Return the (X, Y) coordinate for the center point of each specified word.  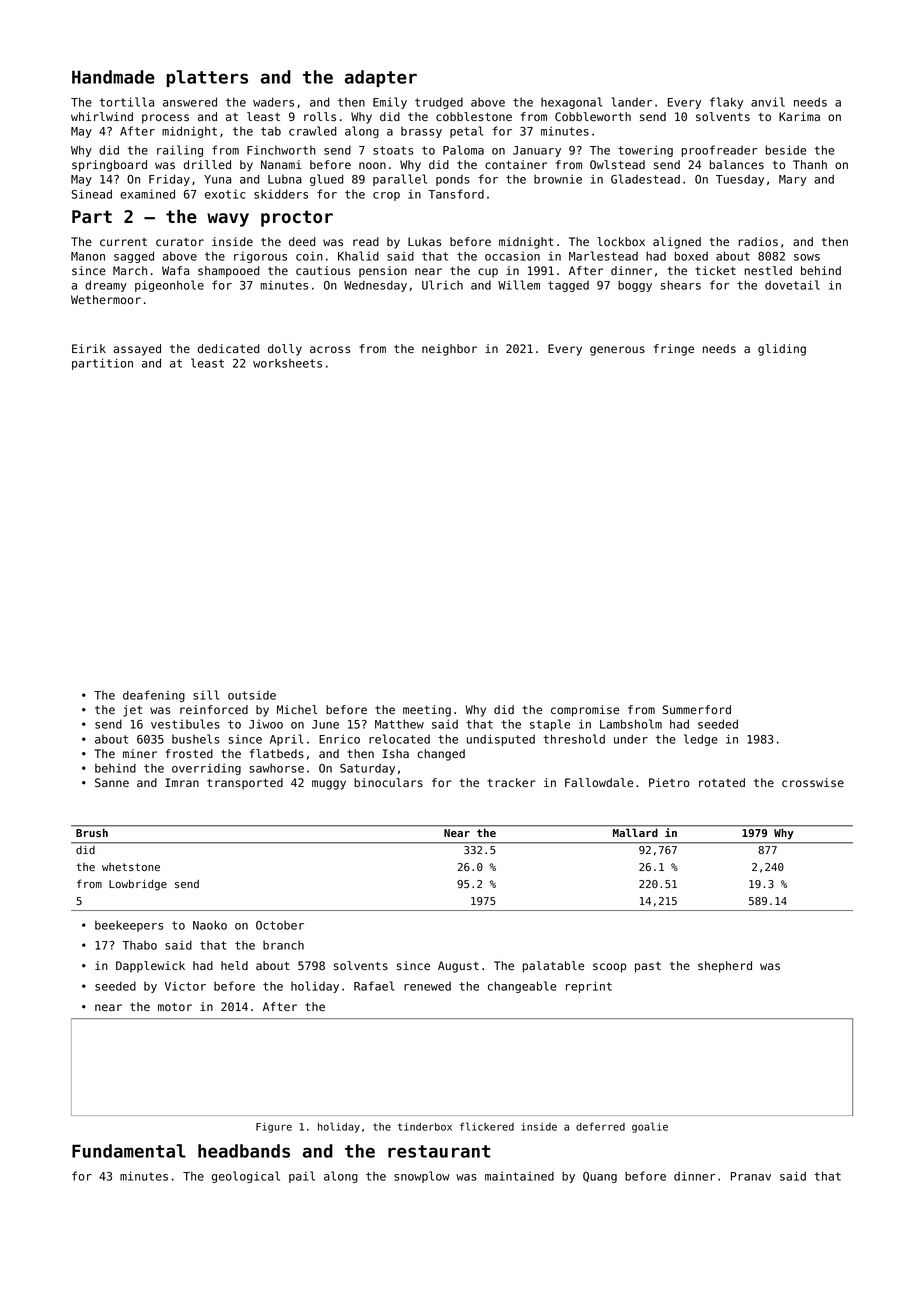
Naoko (210, 925)
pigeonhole (169, 286)
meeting (427, 711)
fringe (674, 350)
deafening (154, 696)
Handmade (113, 77)
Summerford (697, 709)
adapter (381, 78)
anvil (768, 102)
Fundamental (129, 1151)
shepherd (725, 967)
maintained (519, 1176)
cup (488, 273)
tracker (511, 782)
